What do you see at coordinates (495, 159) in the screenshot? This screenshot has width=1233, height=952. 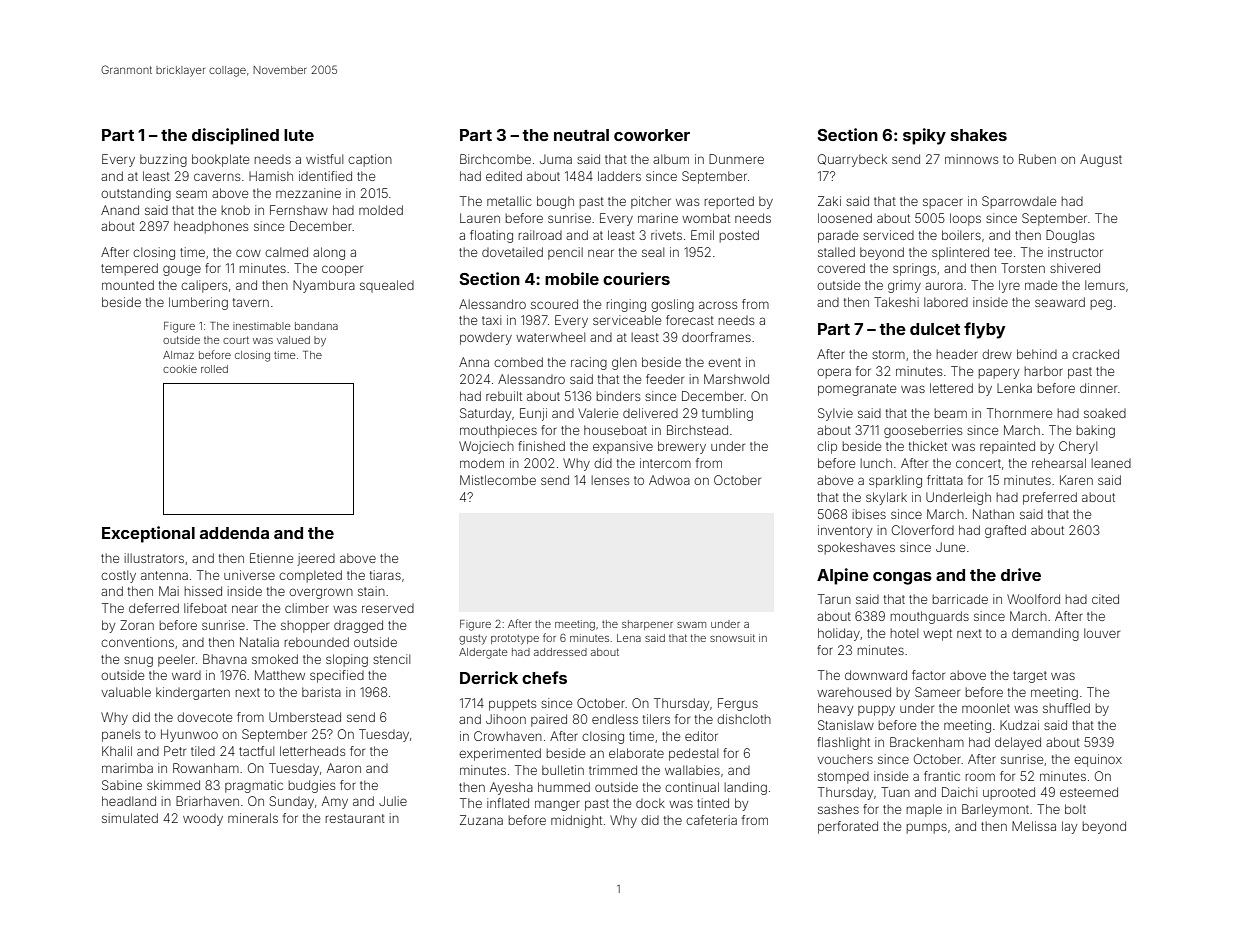 I see `Birchcombe` at bounding box center [495, 159].
